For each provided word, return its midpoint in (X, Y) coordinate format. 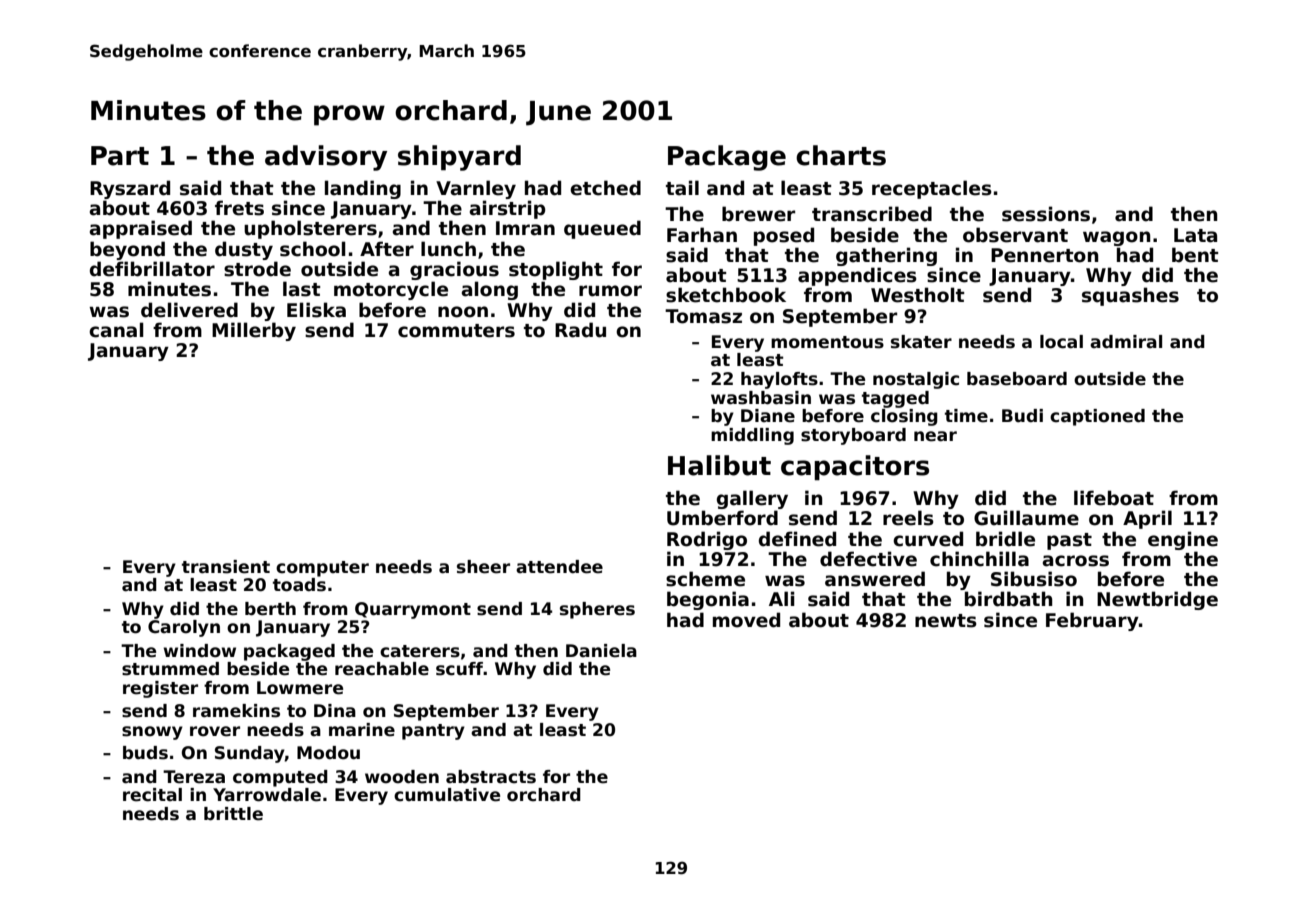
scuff (459, 669)
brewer (758, 214)
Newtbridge (1157, 600)
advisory (326, 158)
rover (215, 731)
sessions (1046, 214)
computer (322, 569)
